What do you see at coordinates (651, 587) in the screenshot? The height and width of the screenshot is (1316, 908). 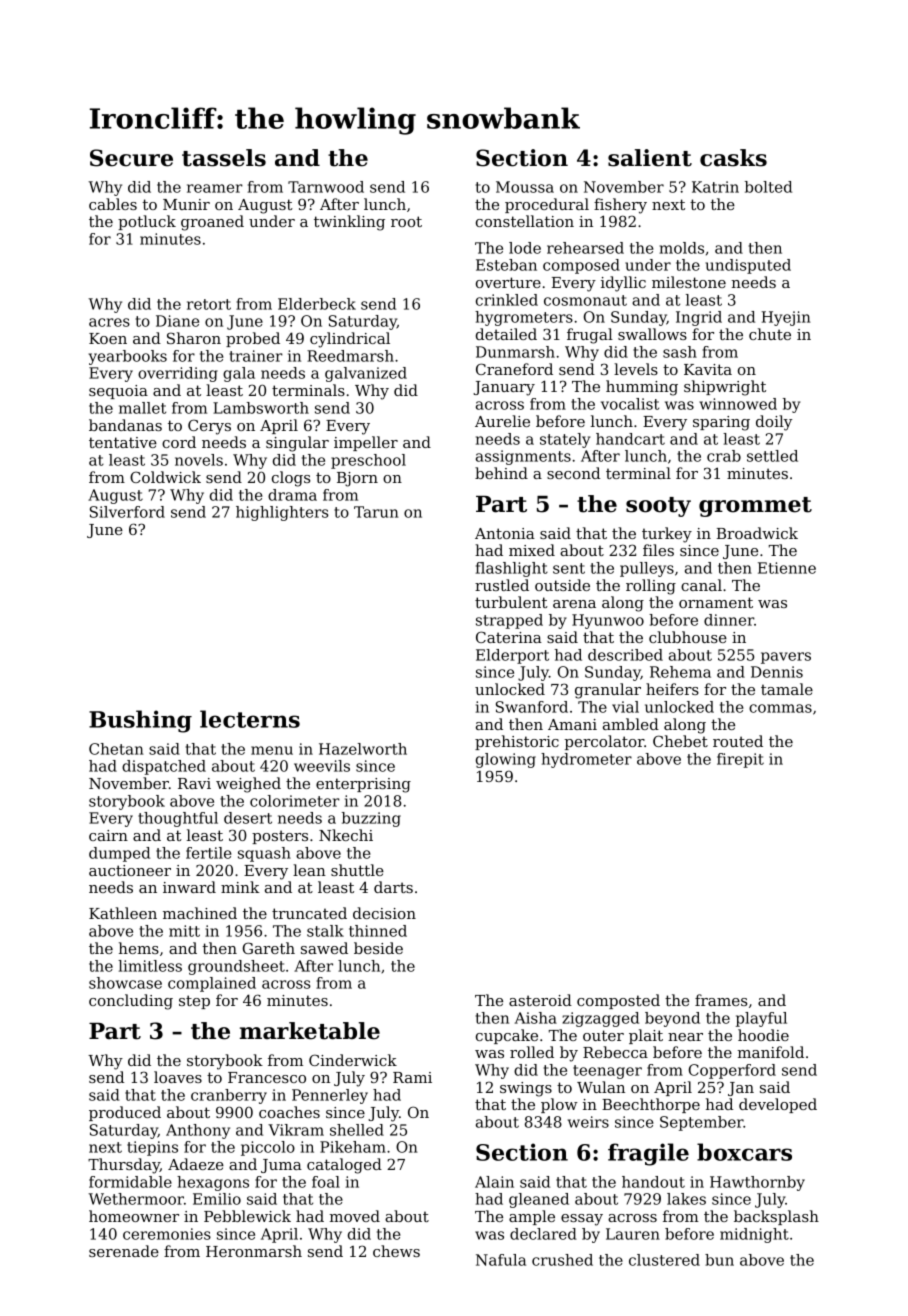 I see `rolling` at bounding box center [651, 587].
